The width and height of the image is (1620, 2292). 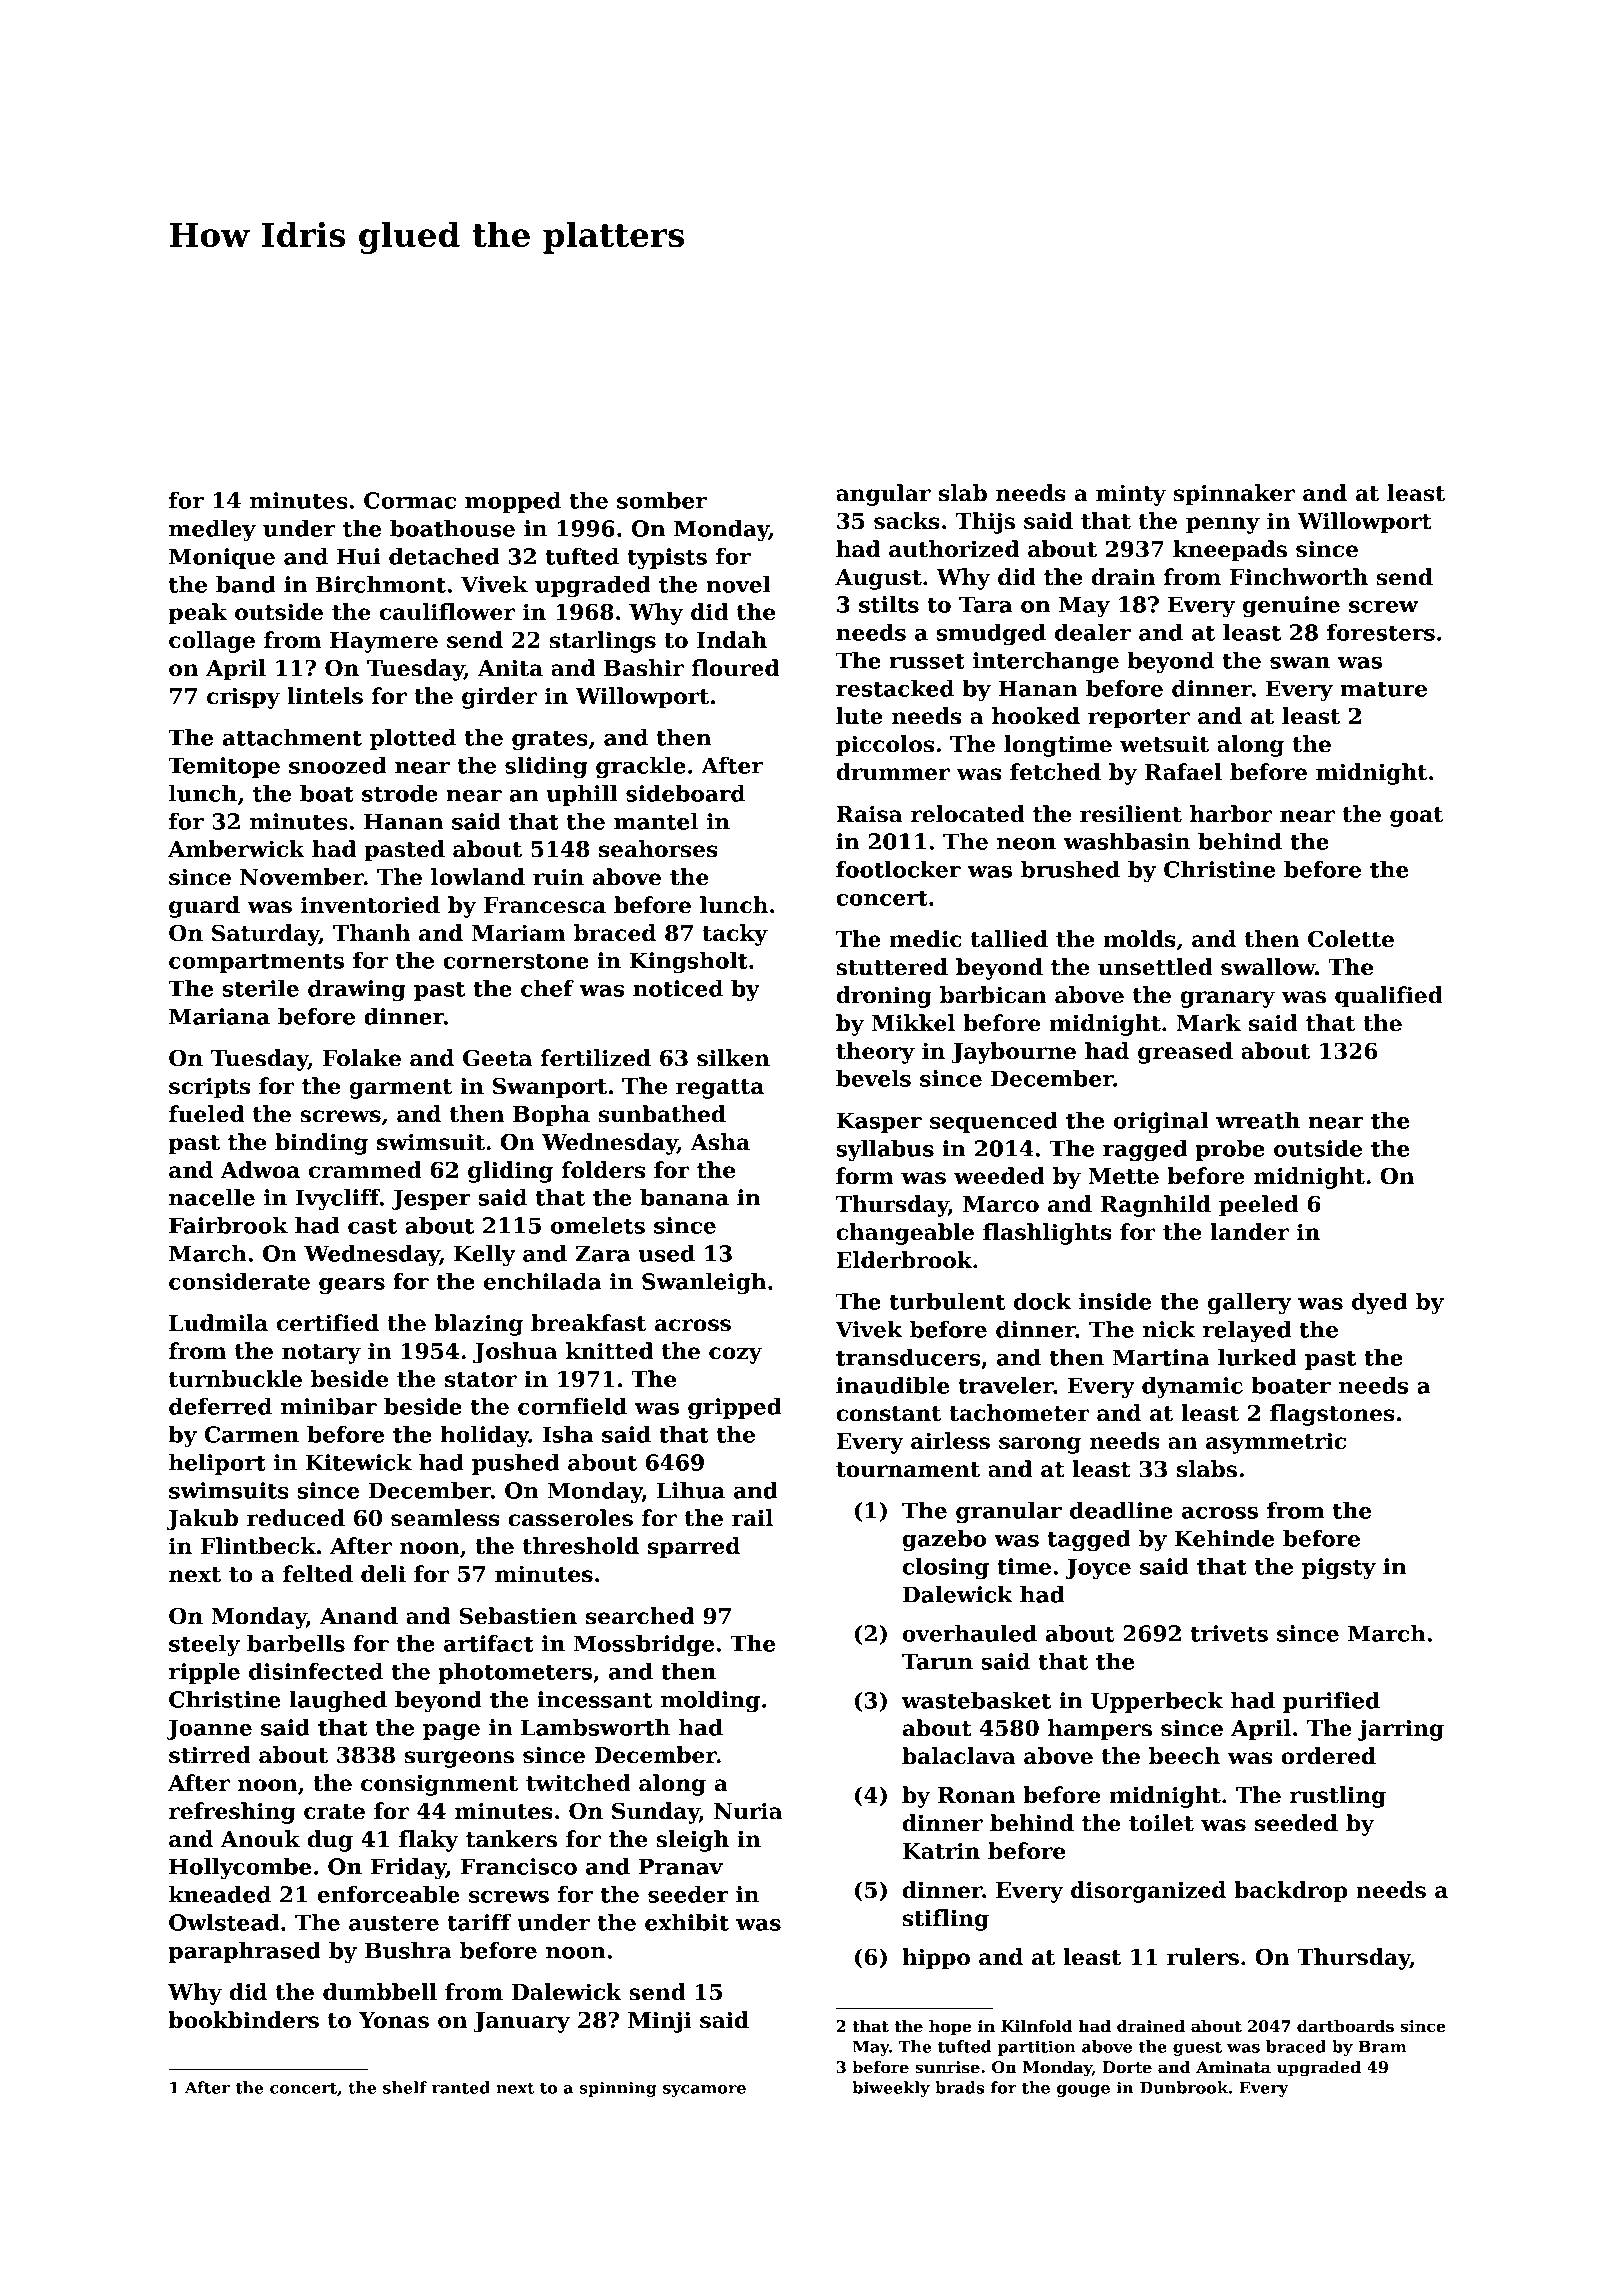 What do you see at coordinates (1383, 689) in the image?
I see `mature` at bounding box center [1383, 689].
